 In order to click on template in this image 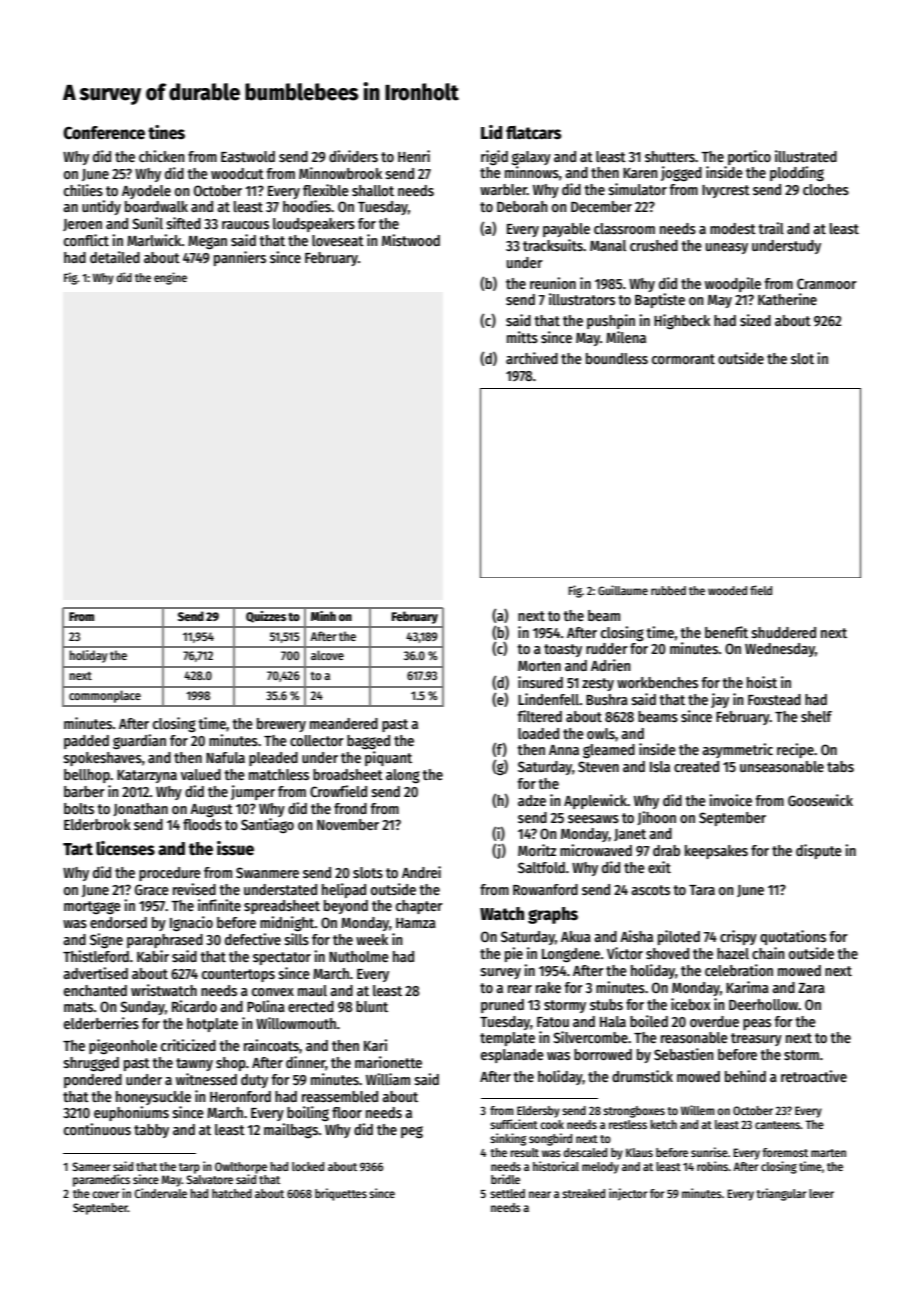, I will do `click(507, 1039)`.
